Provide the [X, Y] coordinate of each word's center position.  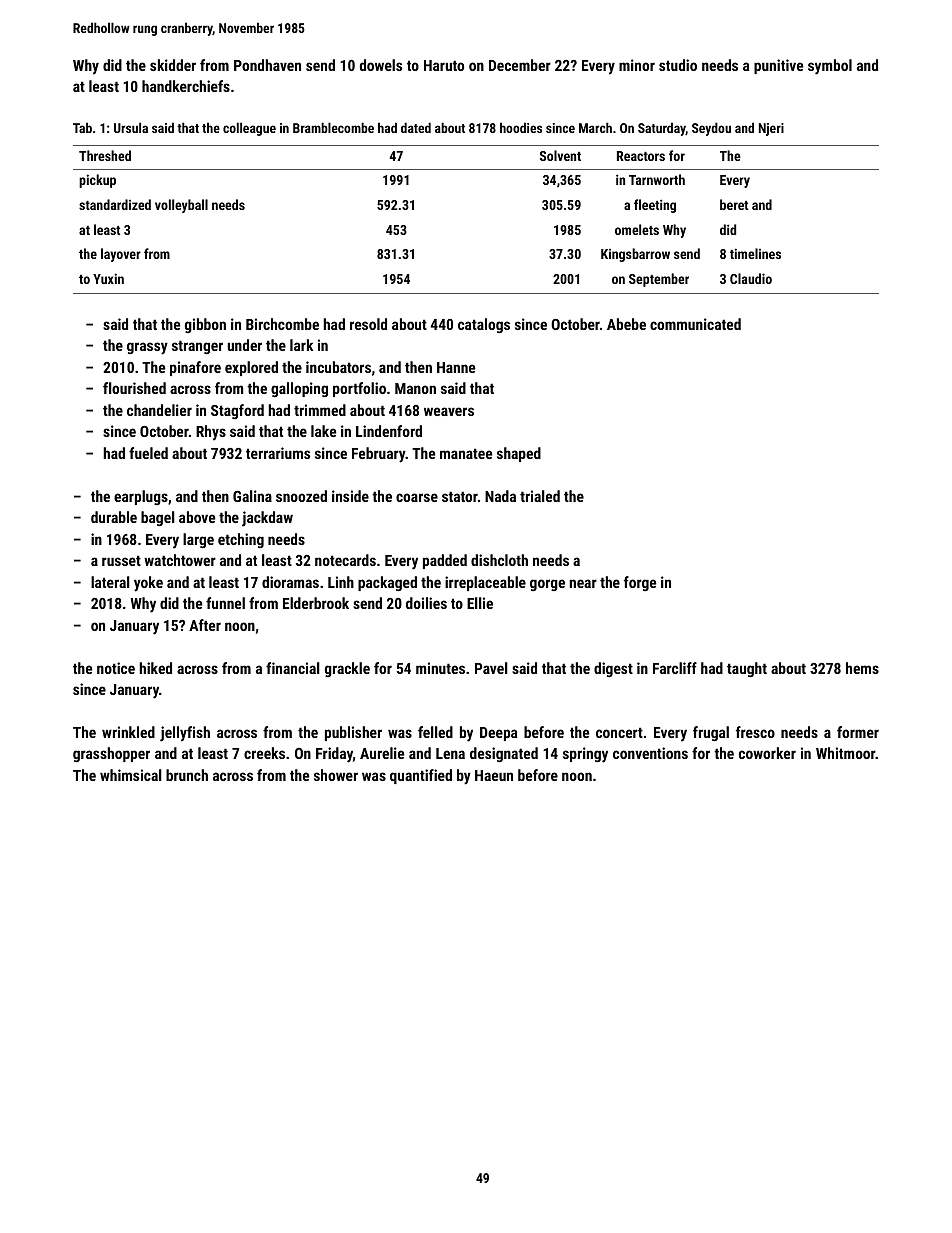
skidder [173, 65]
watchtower [180, 560]
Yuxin [108, 278]
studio [678, 65]
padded [445, 561]
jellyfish [185, 734]
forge [640, 583]
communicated [695, 324]
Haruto [444, 65]
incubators [338, 367]
